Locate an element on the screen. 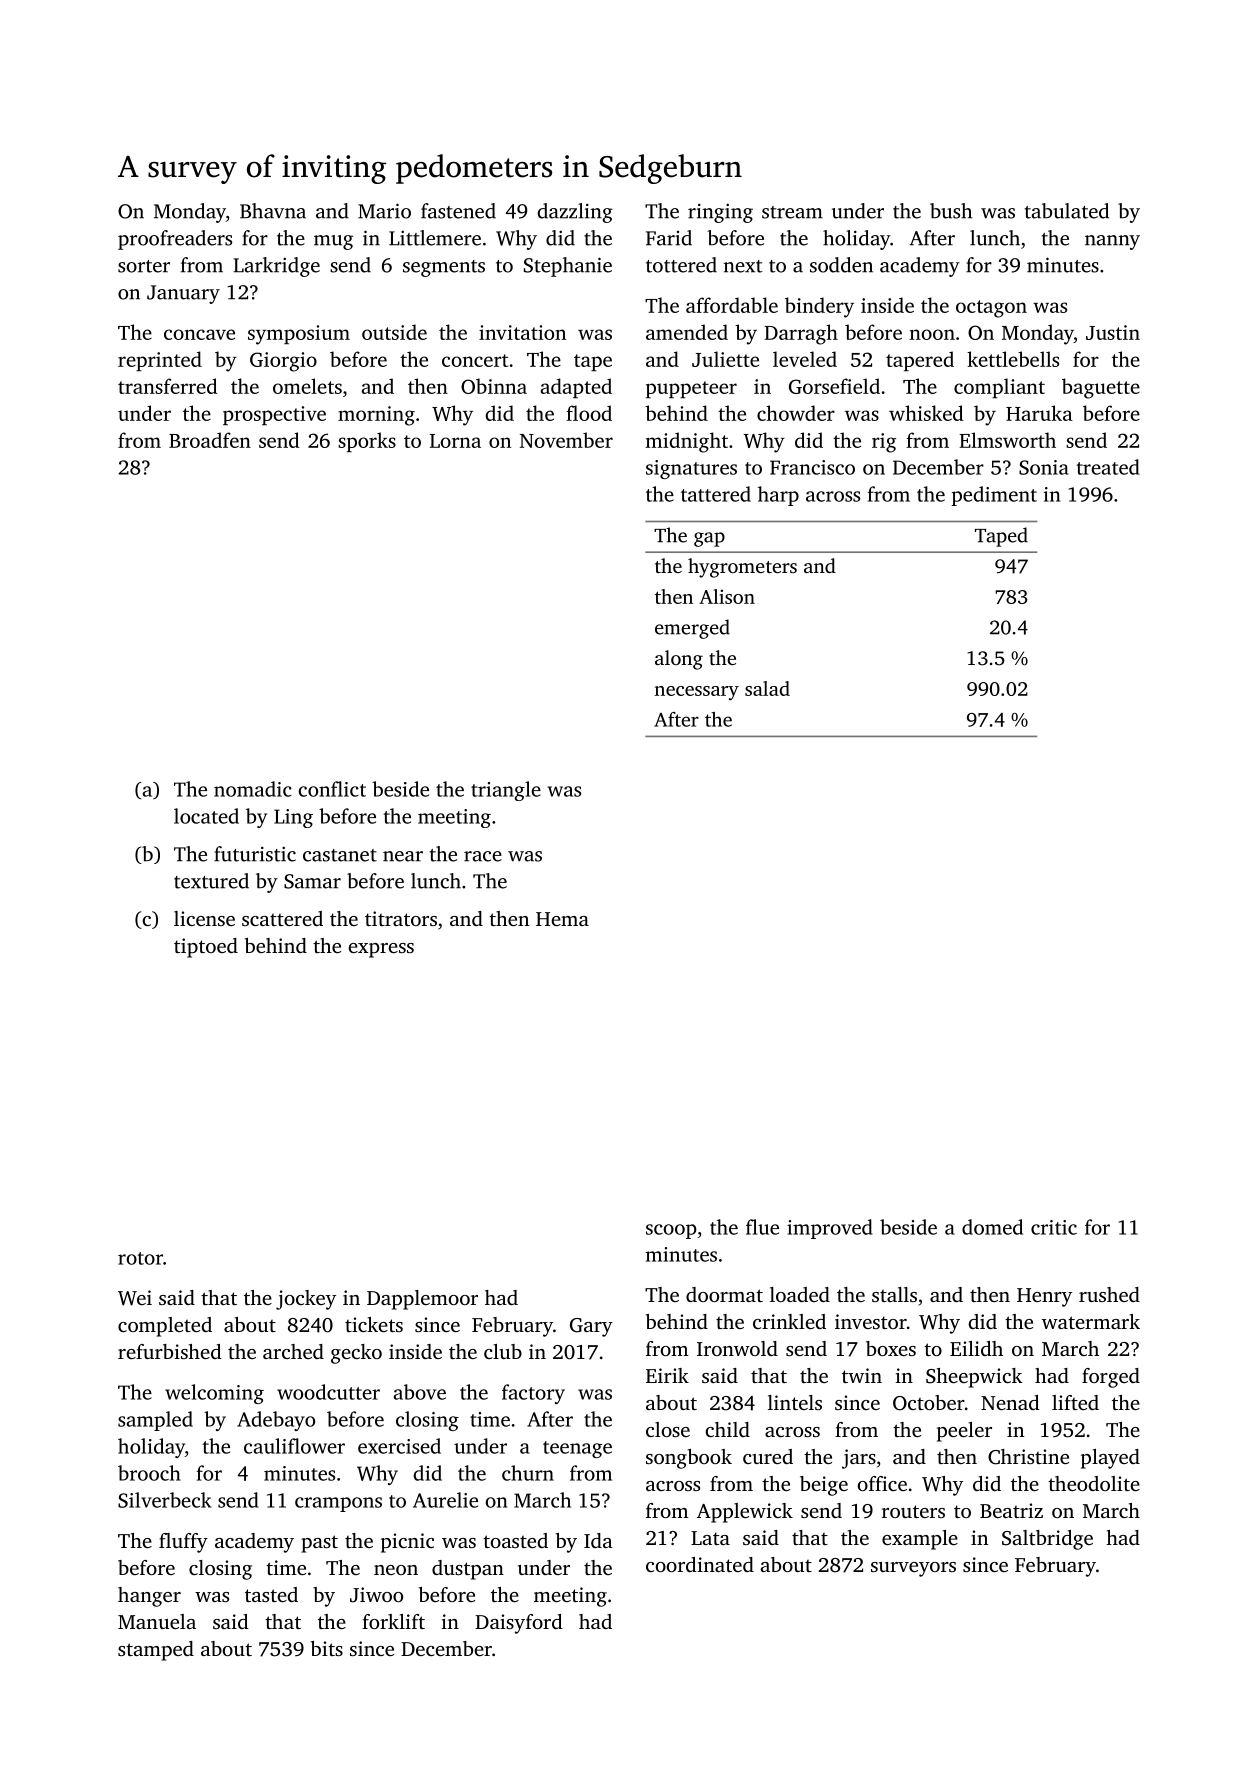 Image resolution: width=1258 pixels, height=1779 pixels. sampled is located at coordinates (155, 1421).
